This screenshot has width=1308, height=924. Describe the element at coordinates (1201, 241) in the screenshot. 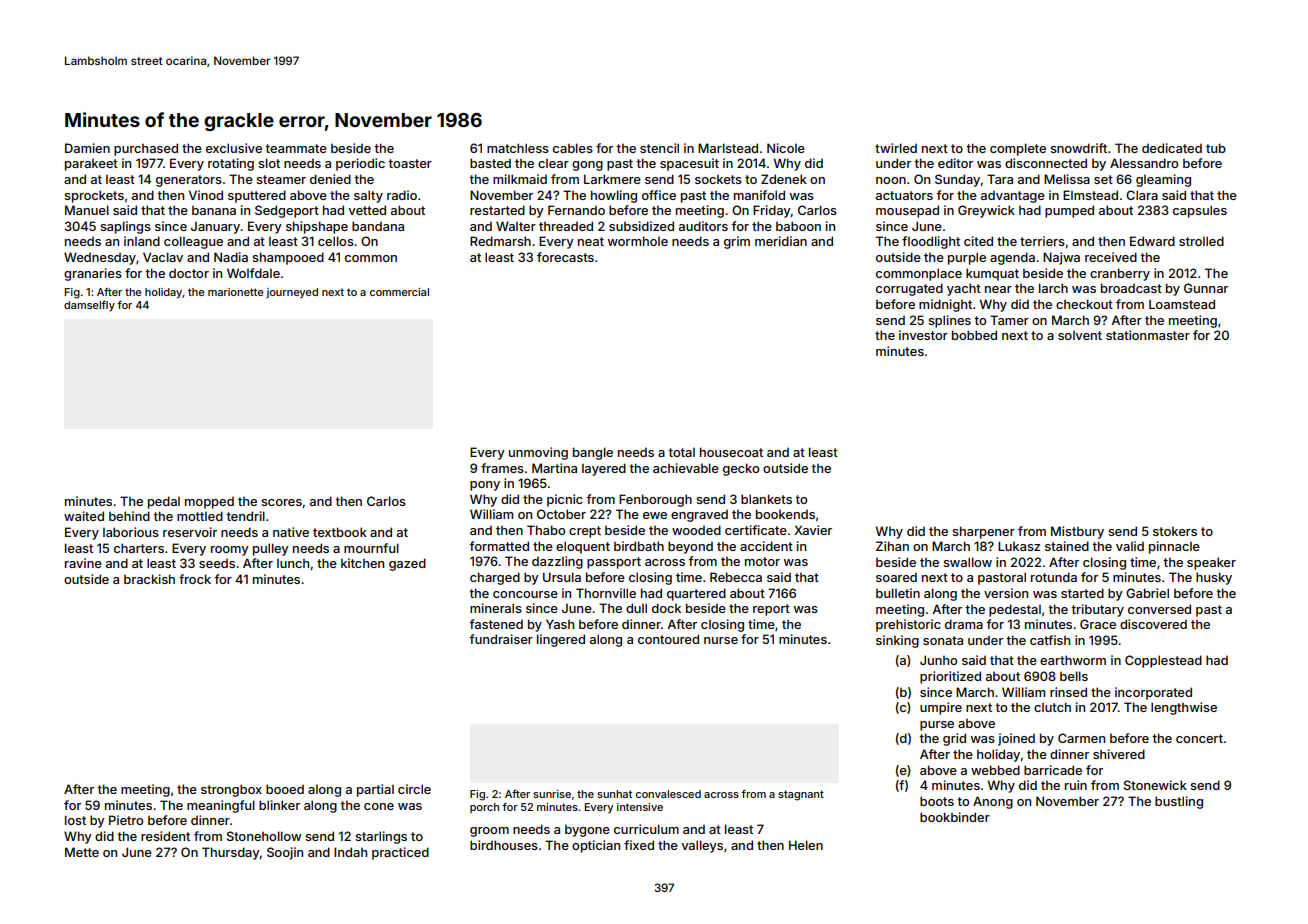

I see `strolled` at that location.
